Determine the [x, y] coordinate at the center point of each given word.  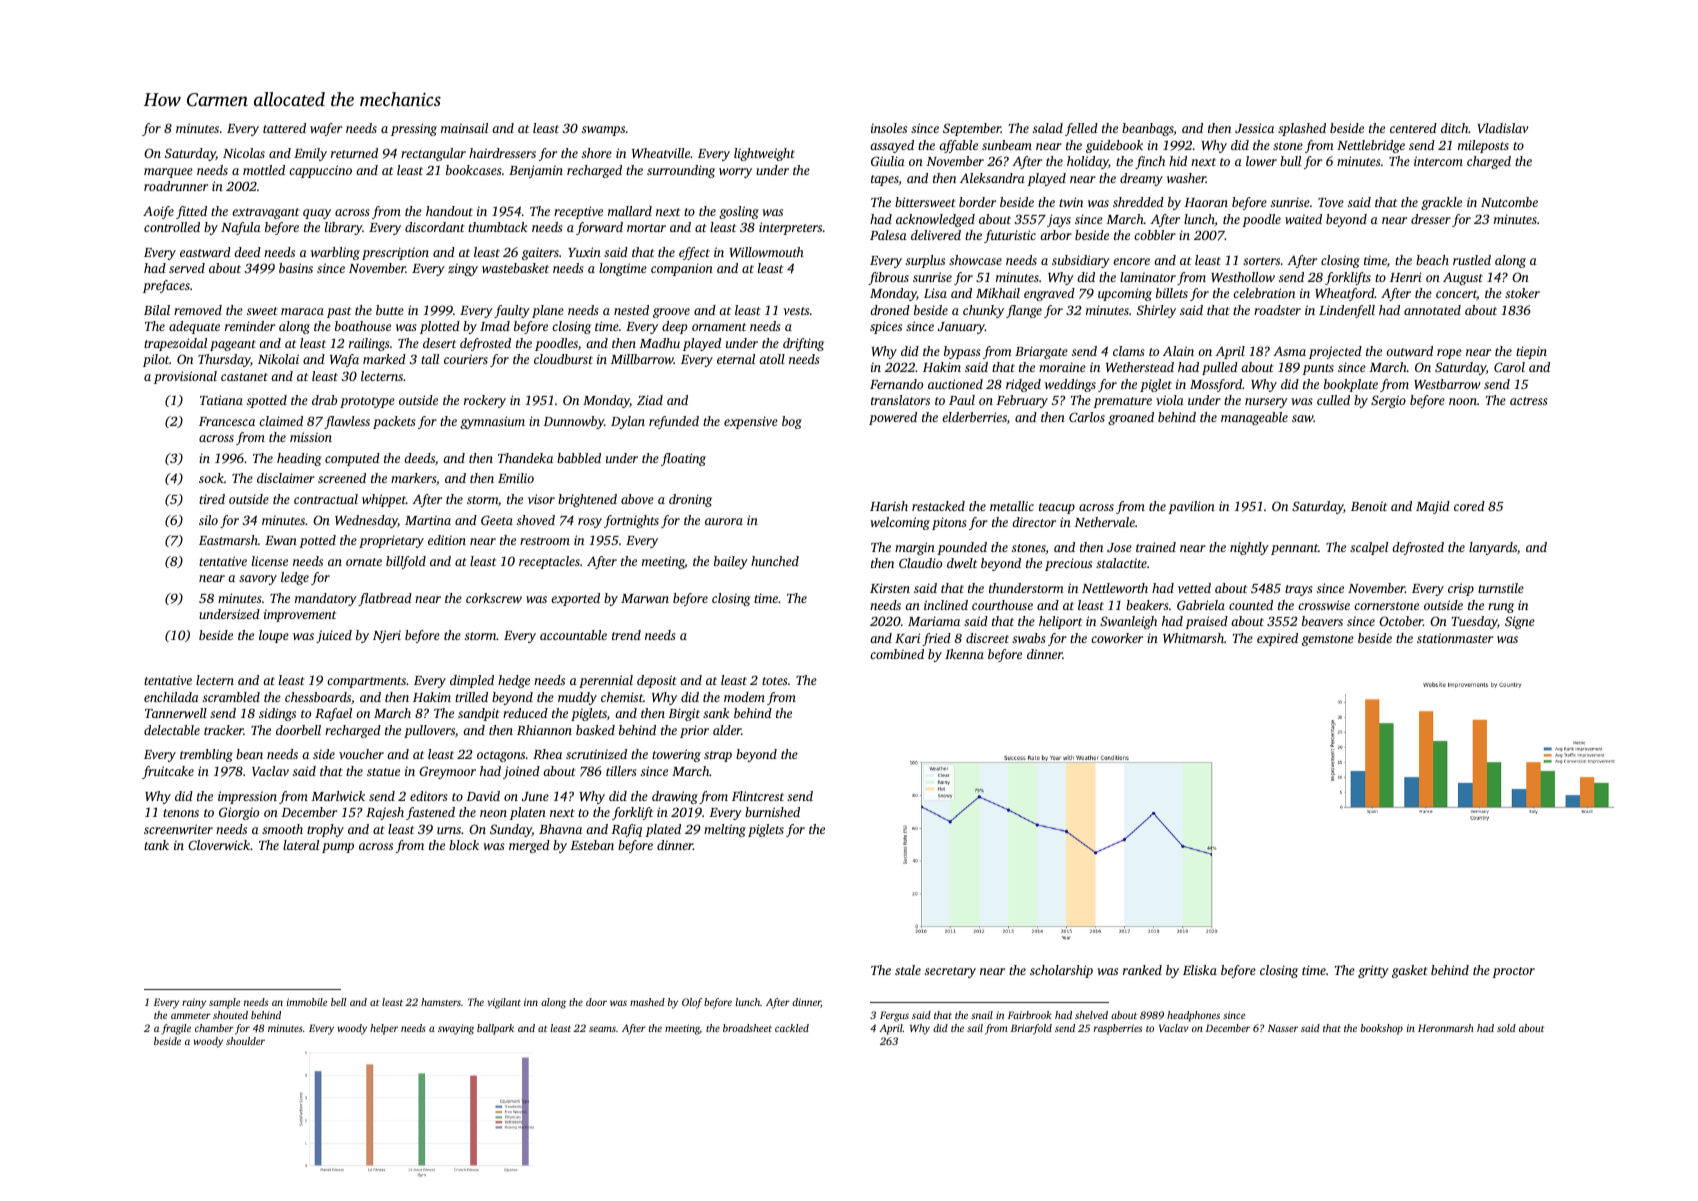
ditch [1455, 128]
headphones [1193, 1016]
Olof [692, 1003]
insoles [889, 128]
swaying [456, 1029]
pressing [414, 129]
